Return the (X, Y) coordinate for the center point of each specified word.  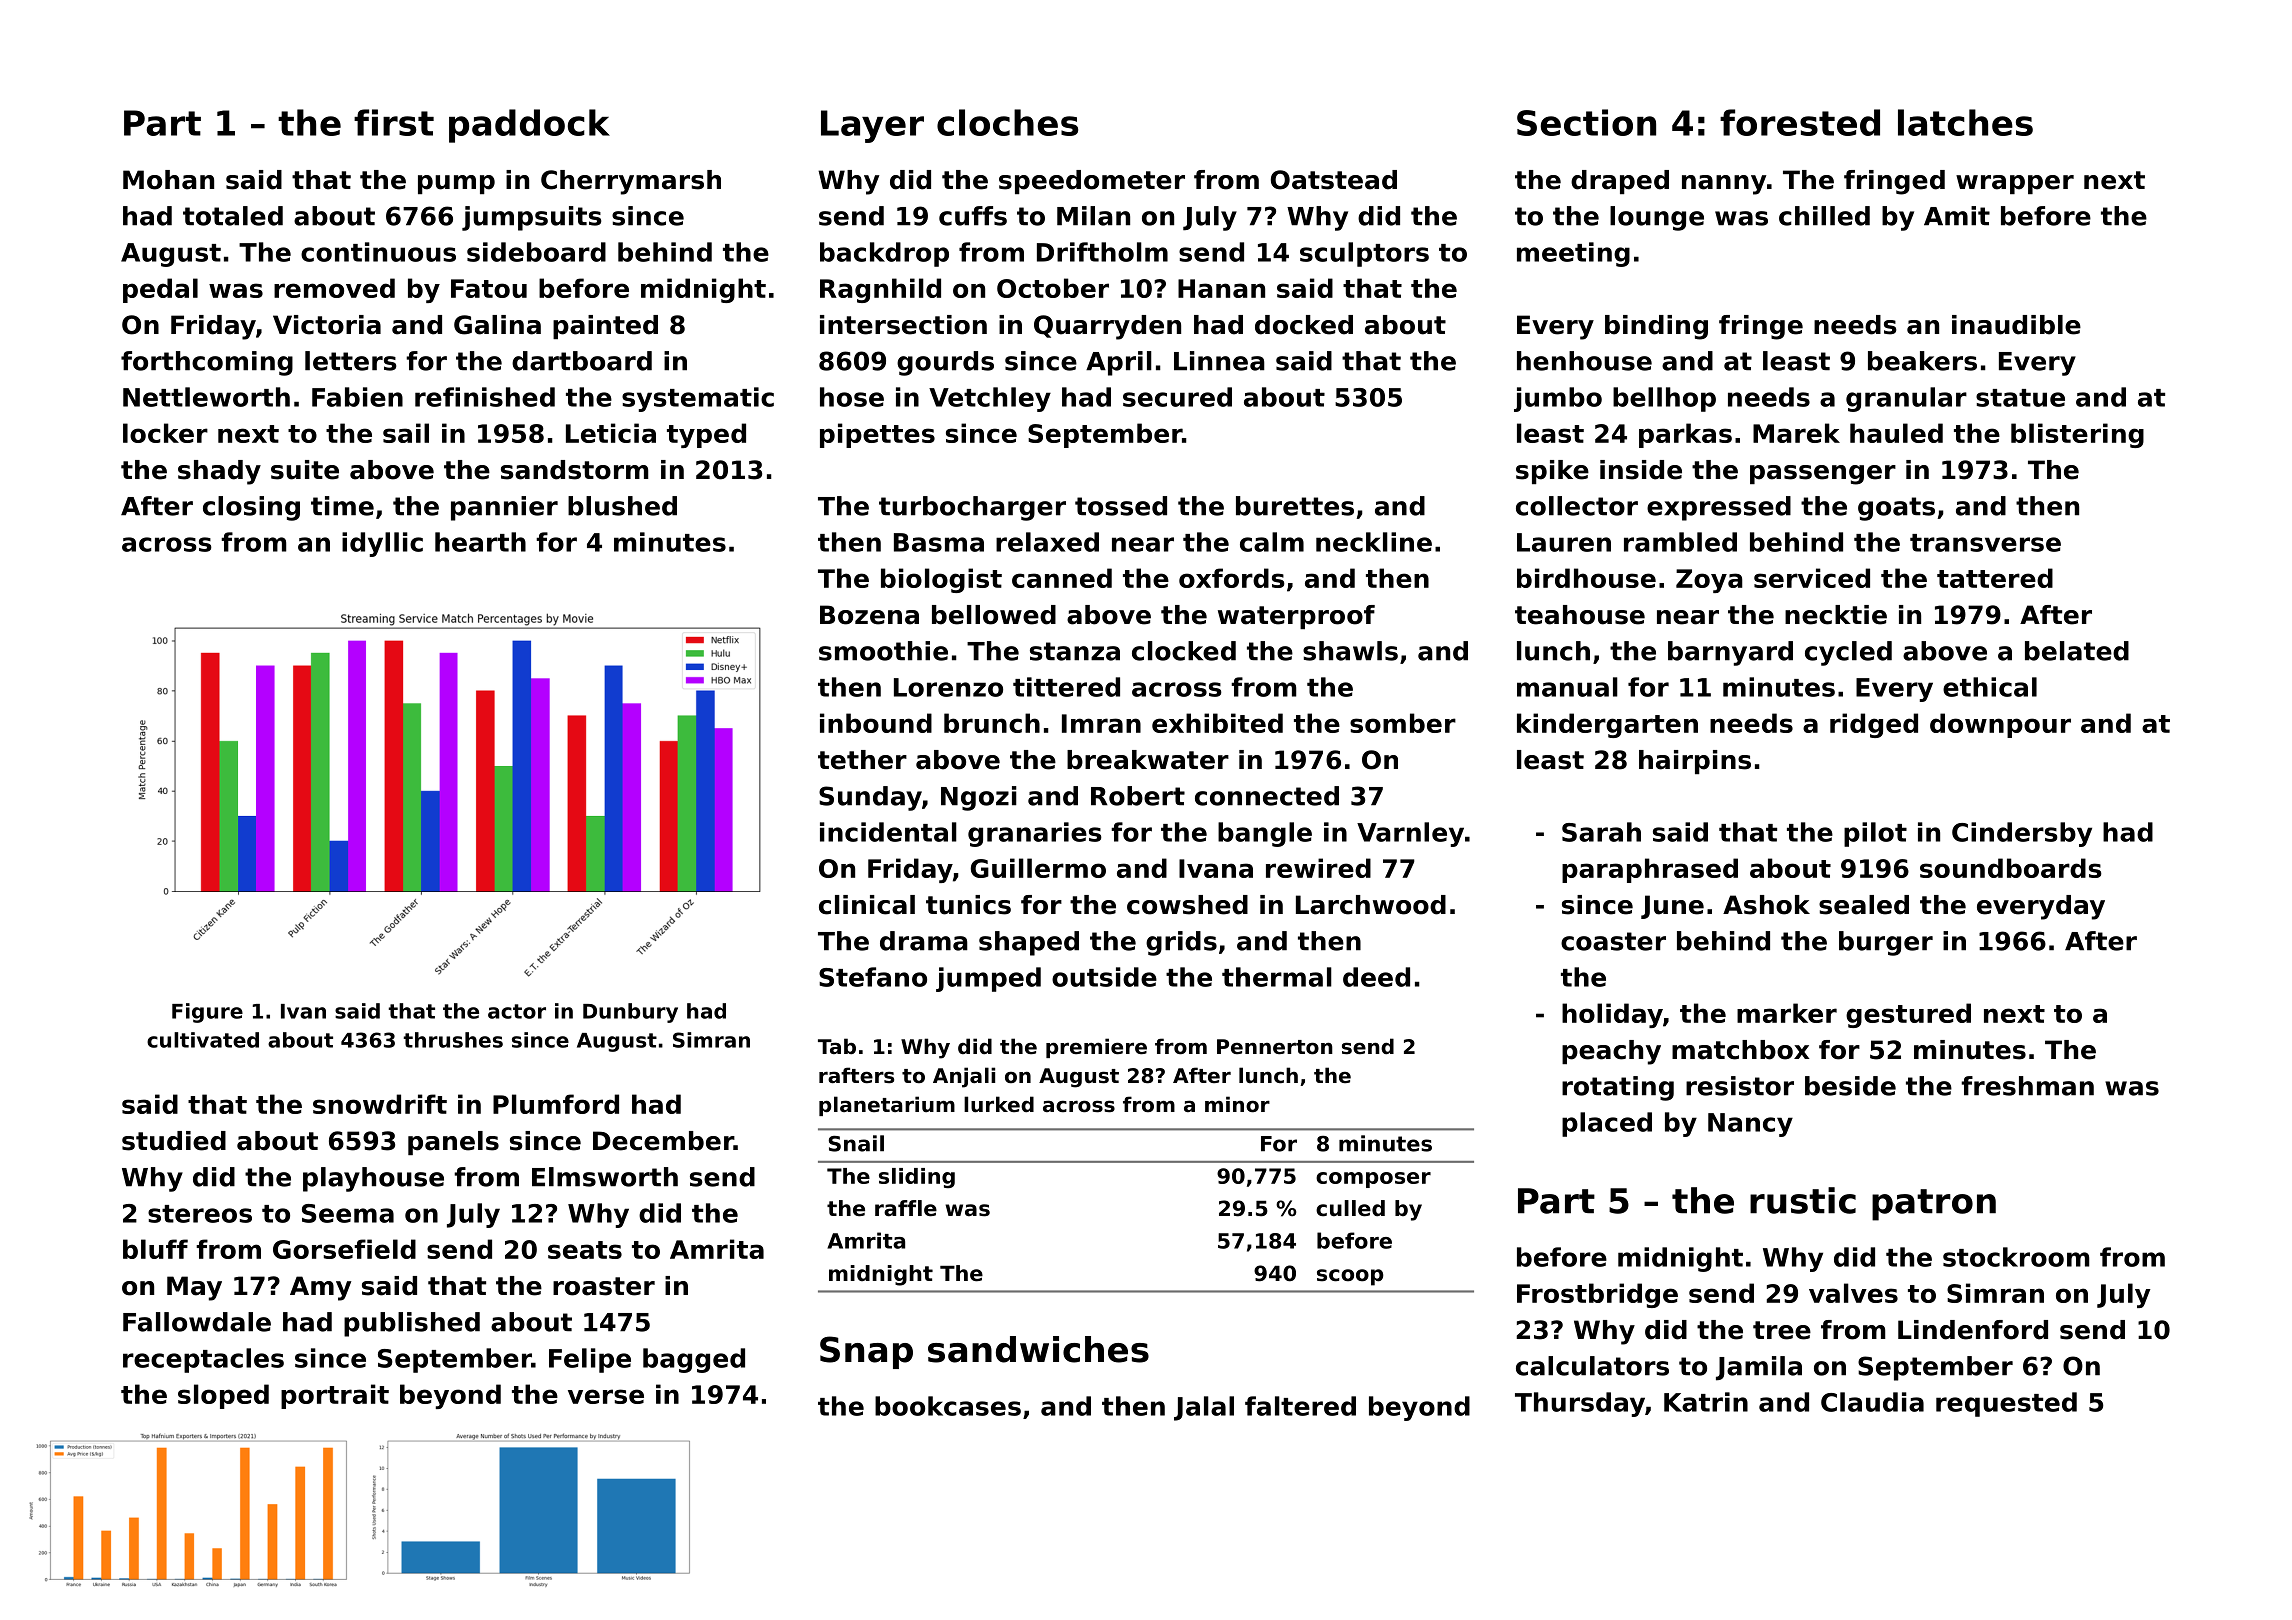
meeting (1573, 254)
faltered (1300, 1406)
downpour (2000, 725)
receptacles (203, 1360)
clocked (1184, 651)
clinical (867, 905)
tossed (1121, 506)
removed (334, 288)
